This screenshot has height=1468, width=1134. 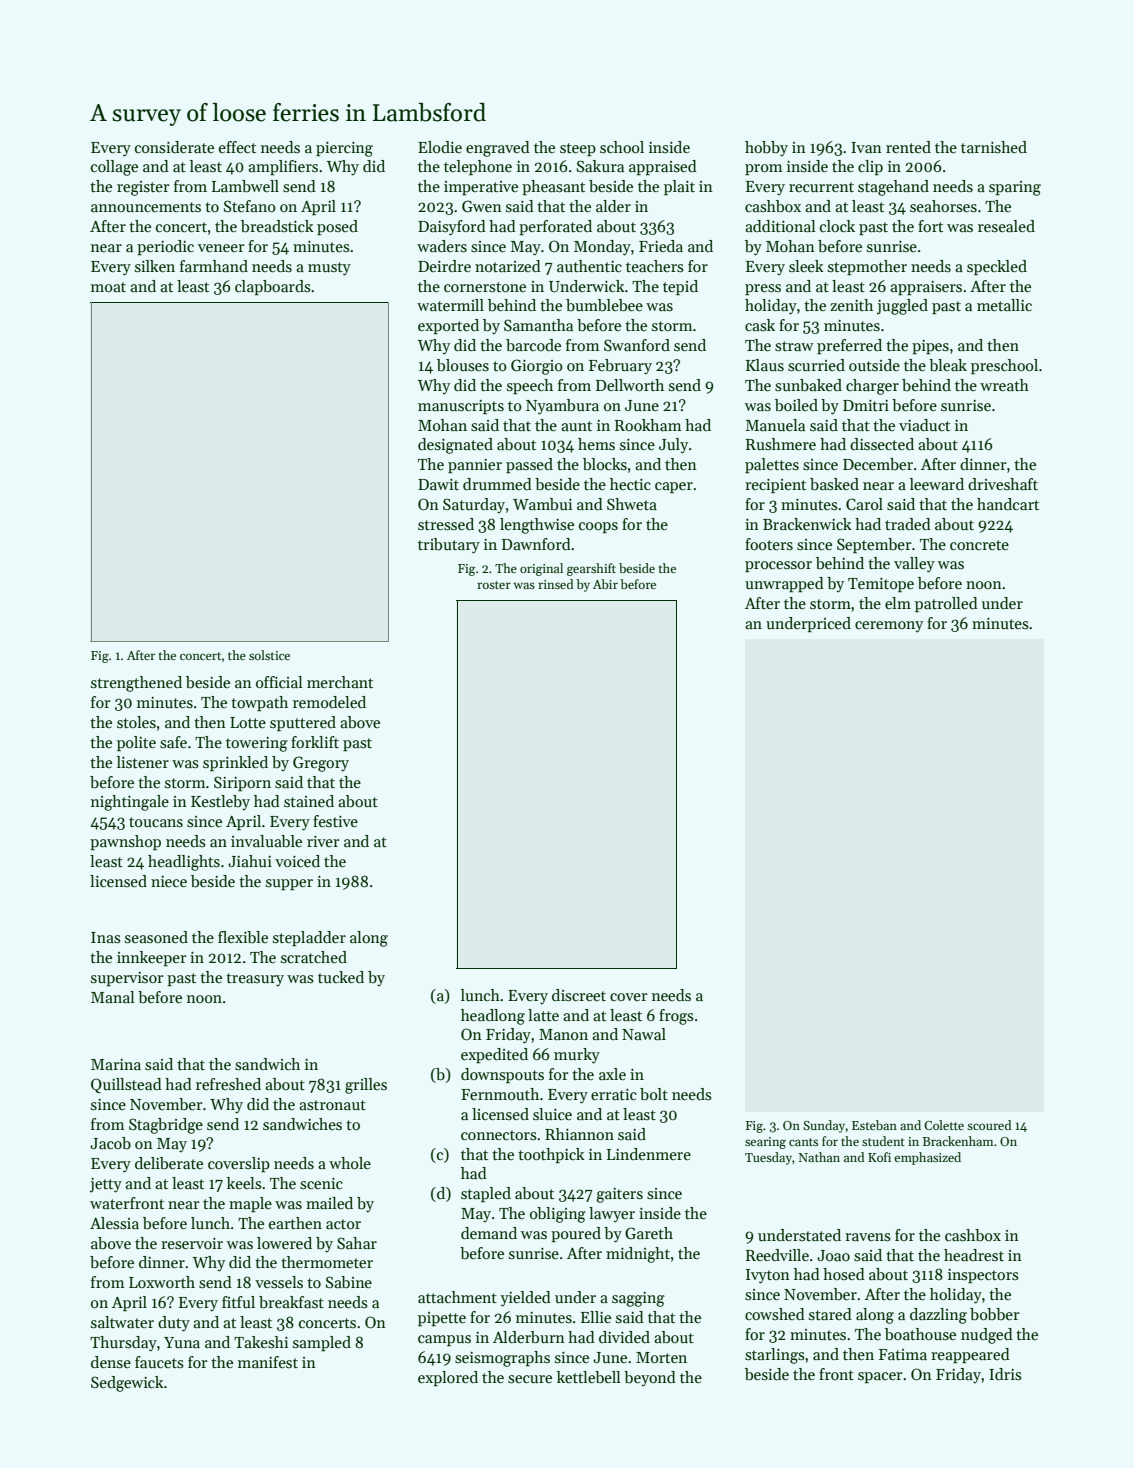 I want to click on Sedgewick, so click(x=127, y=1384).
